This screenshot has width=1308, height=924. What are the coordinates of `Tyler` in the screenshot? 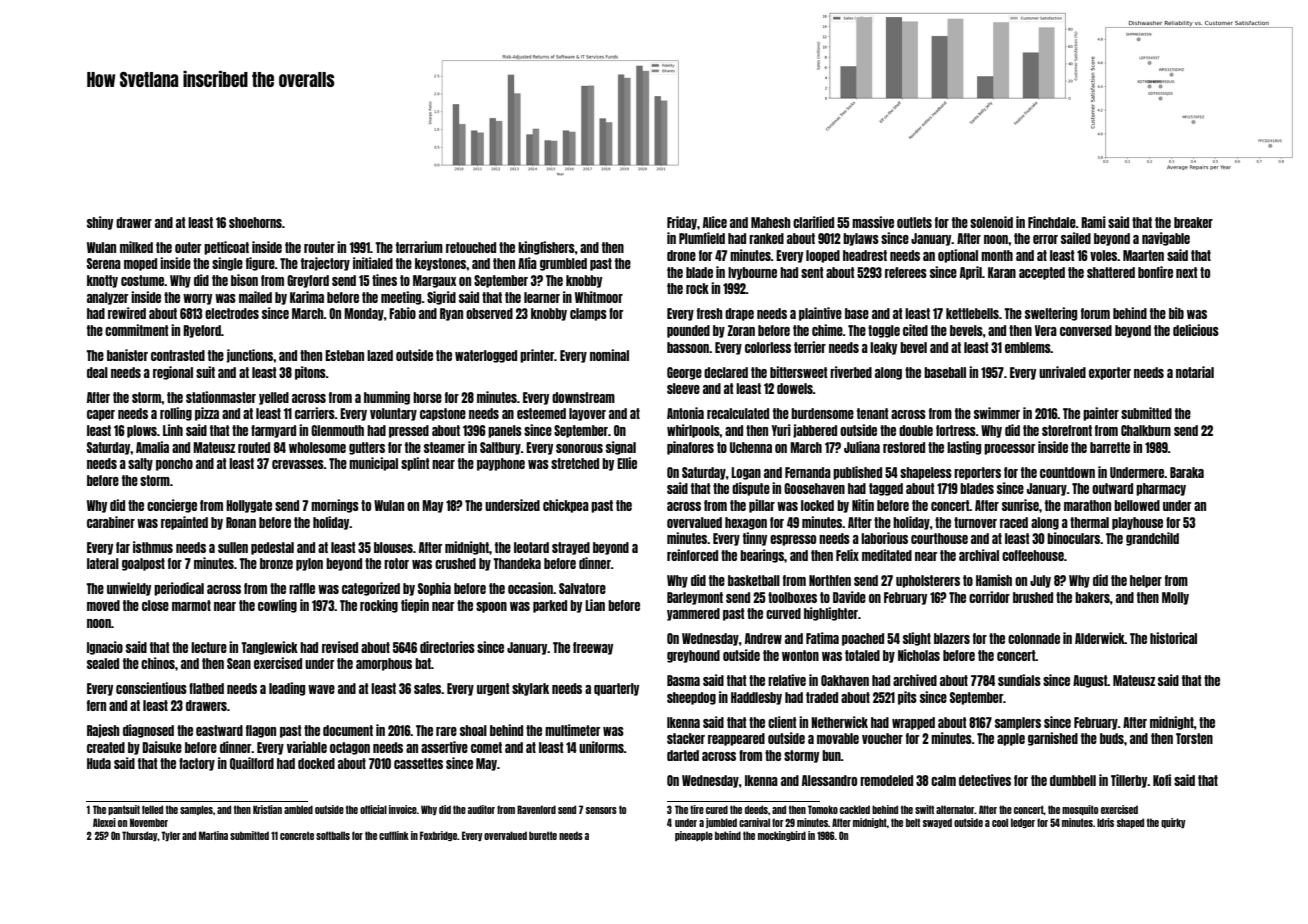 It's located at (171, 836).
